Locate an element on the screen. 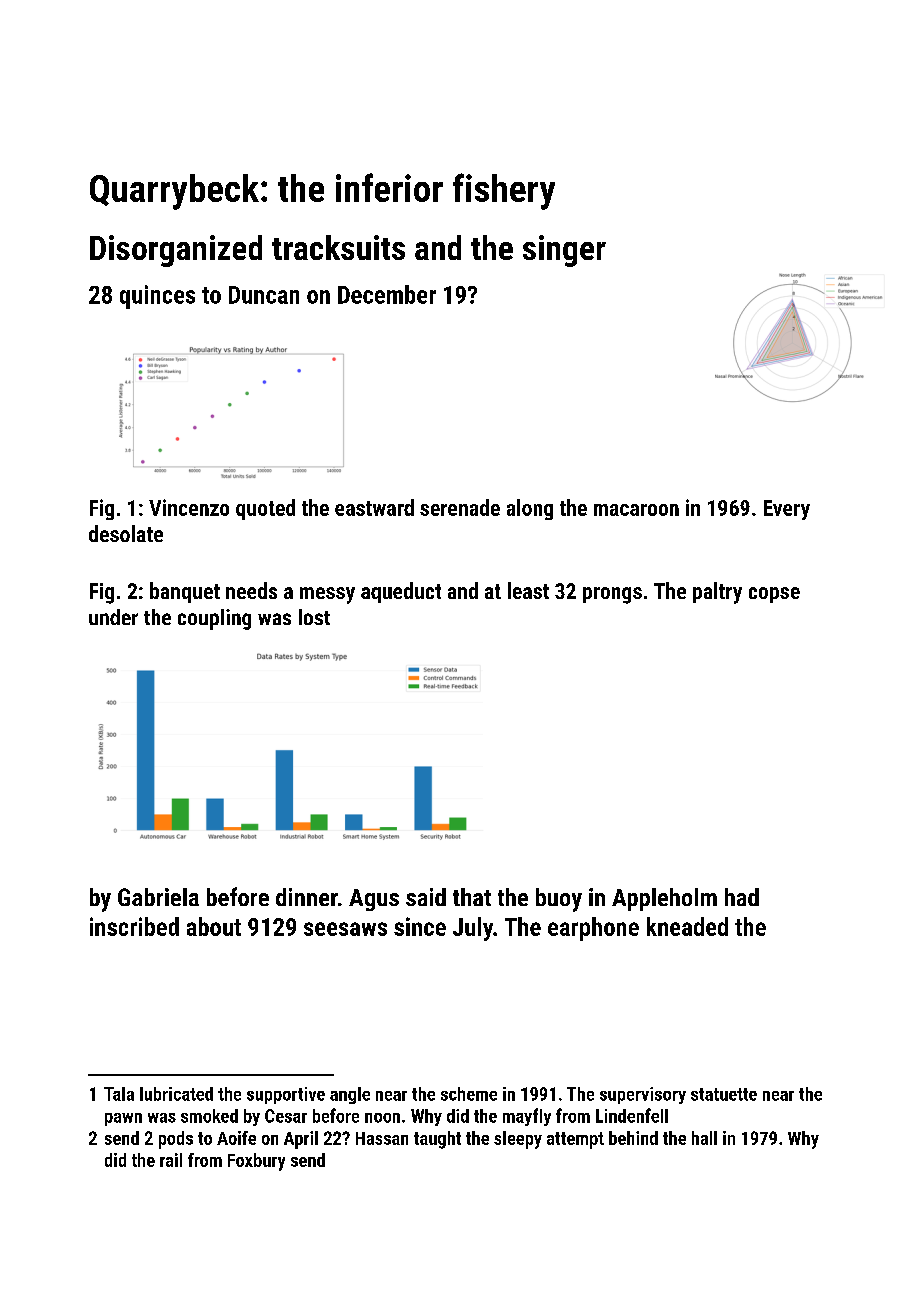 Image resolution: width=924 pixels, height=1311 pixels. pods is located at coordinates (176, 1140).
